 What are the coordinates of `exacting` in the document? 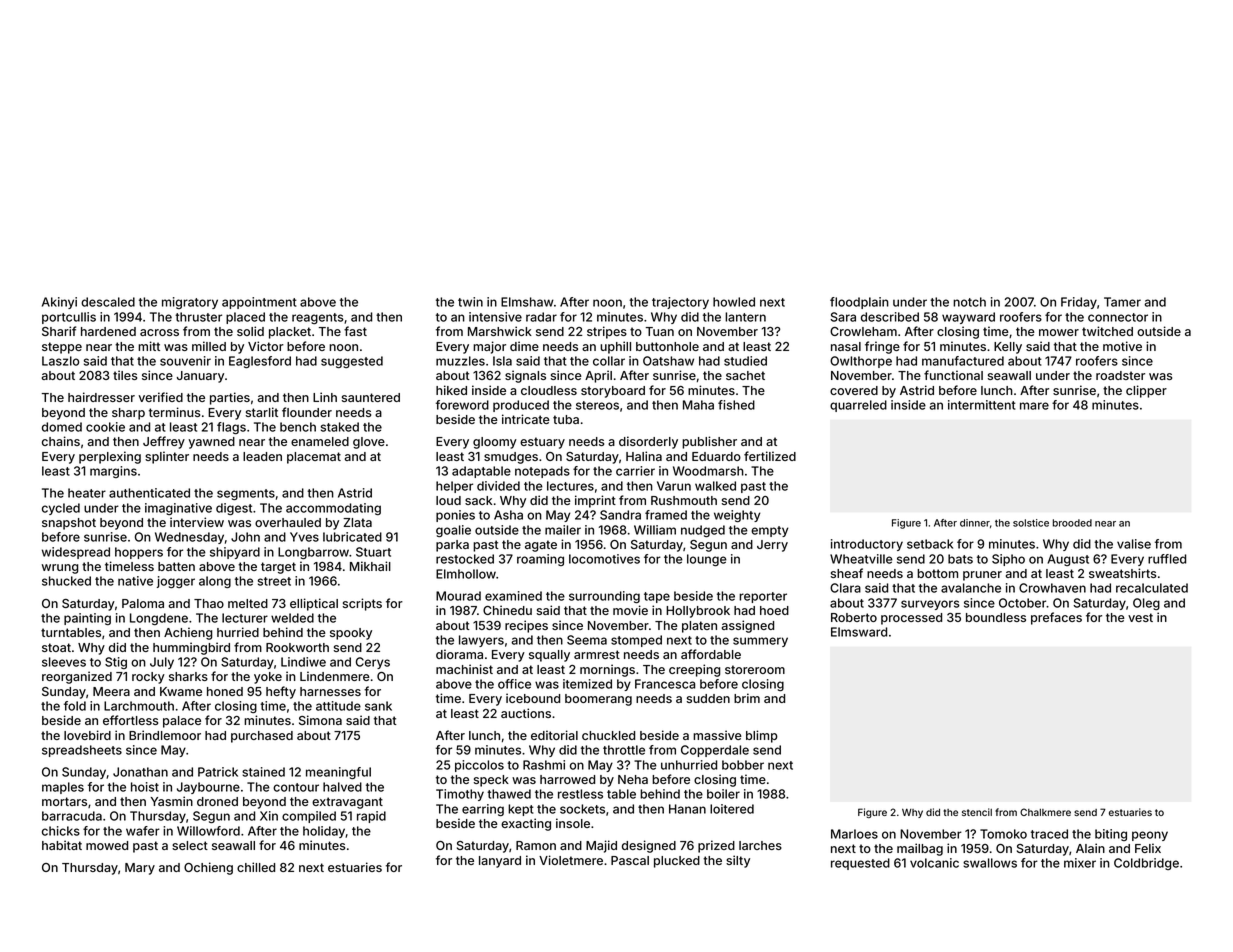 It's located at (526, 824).
